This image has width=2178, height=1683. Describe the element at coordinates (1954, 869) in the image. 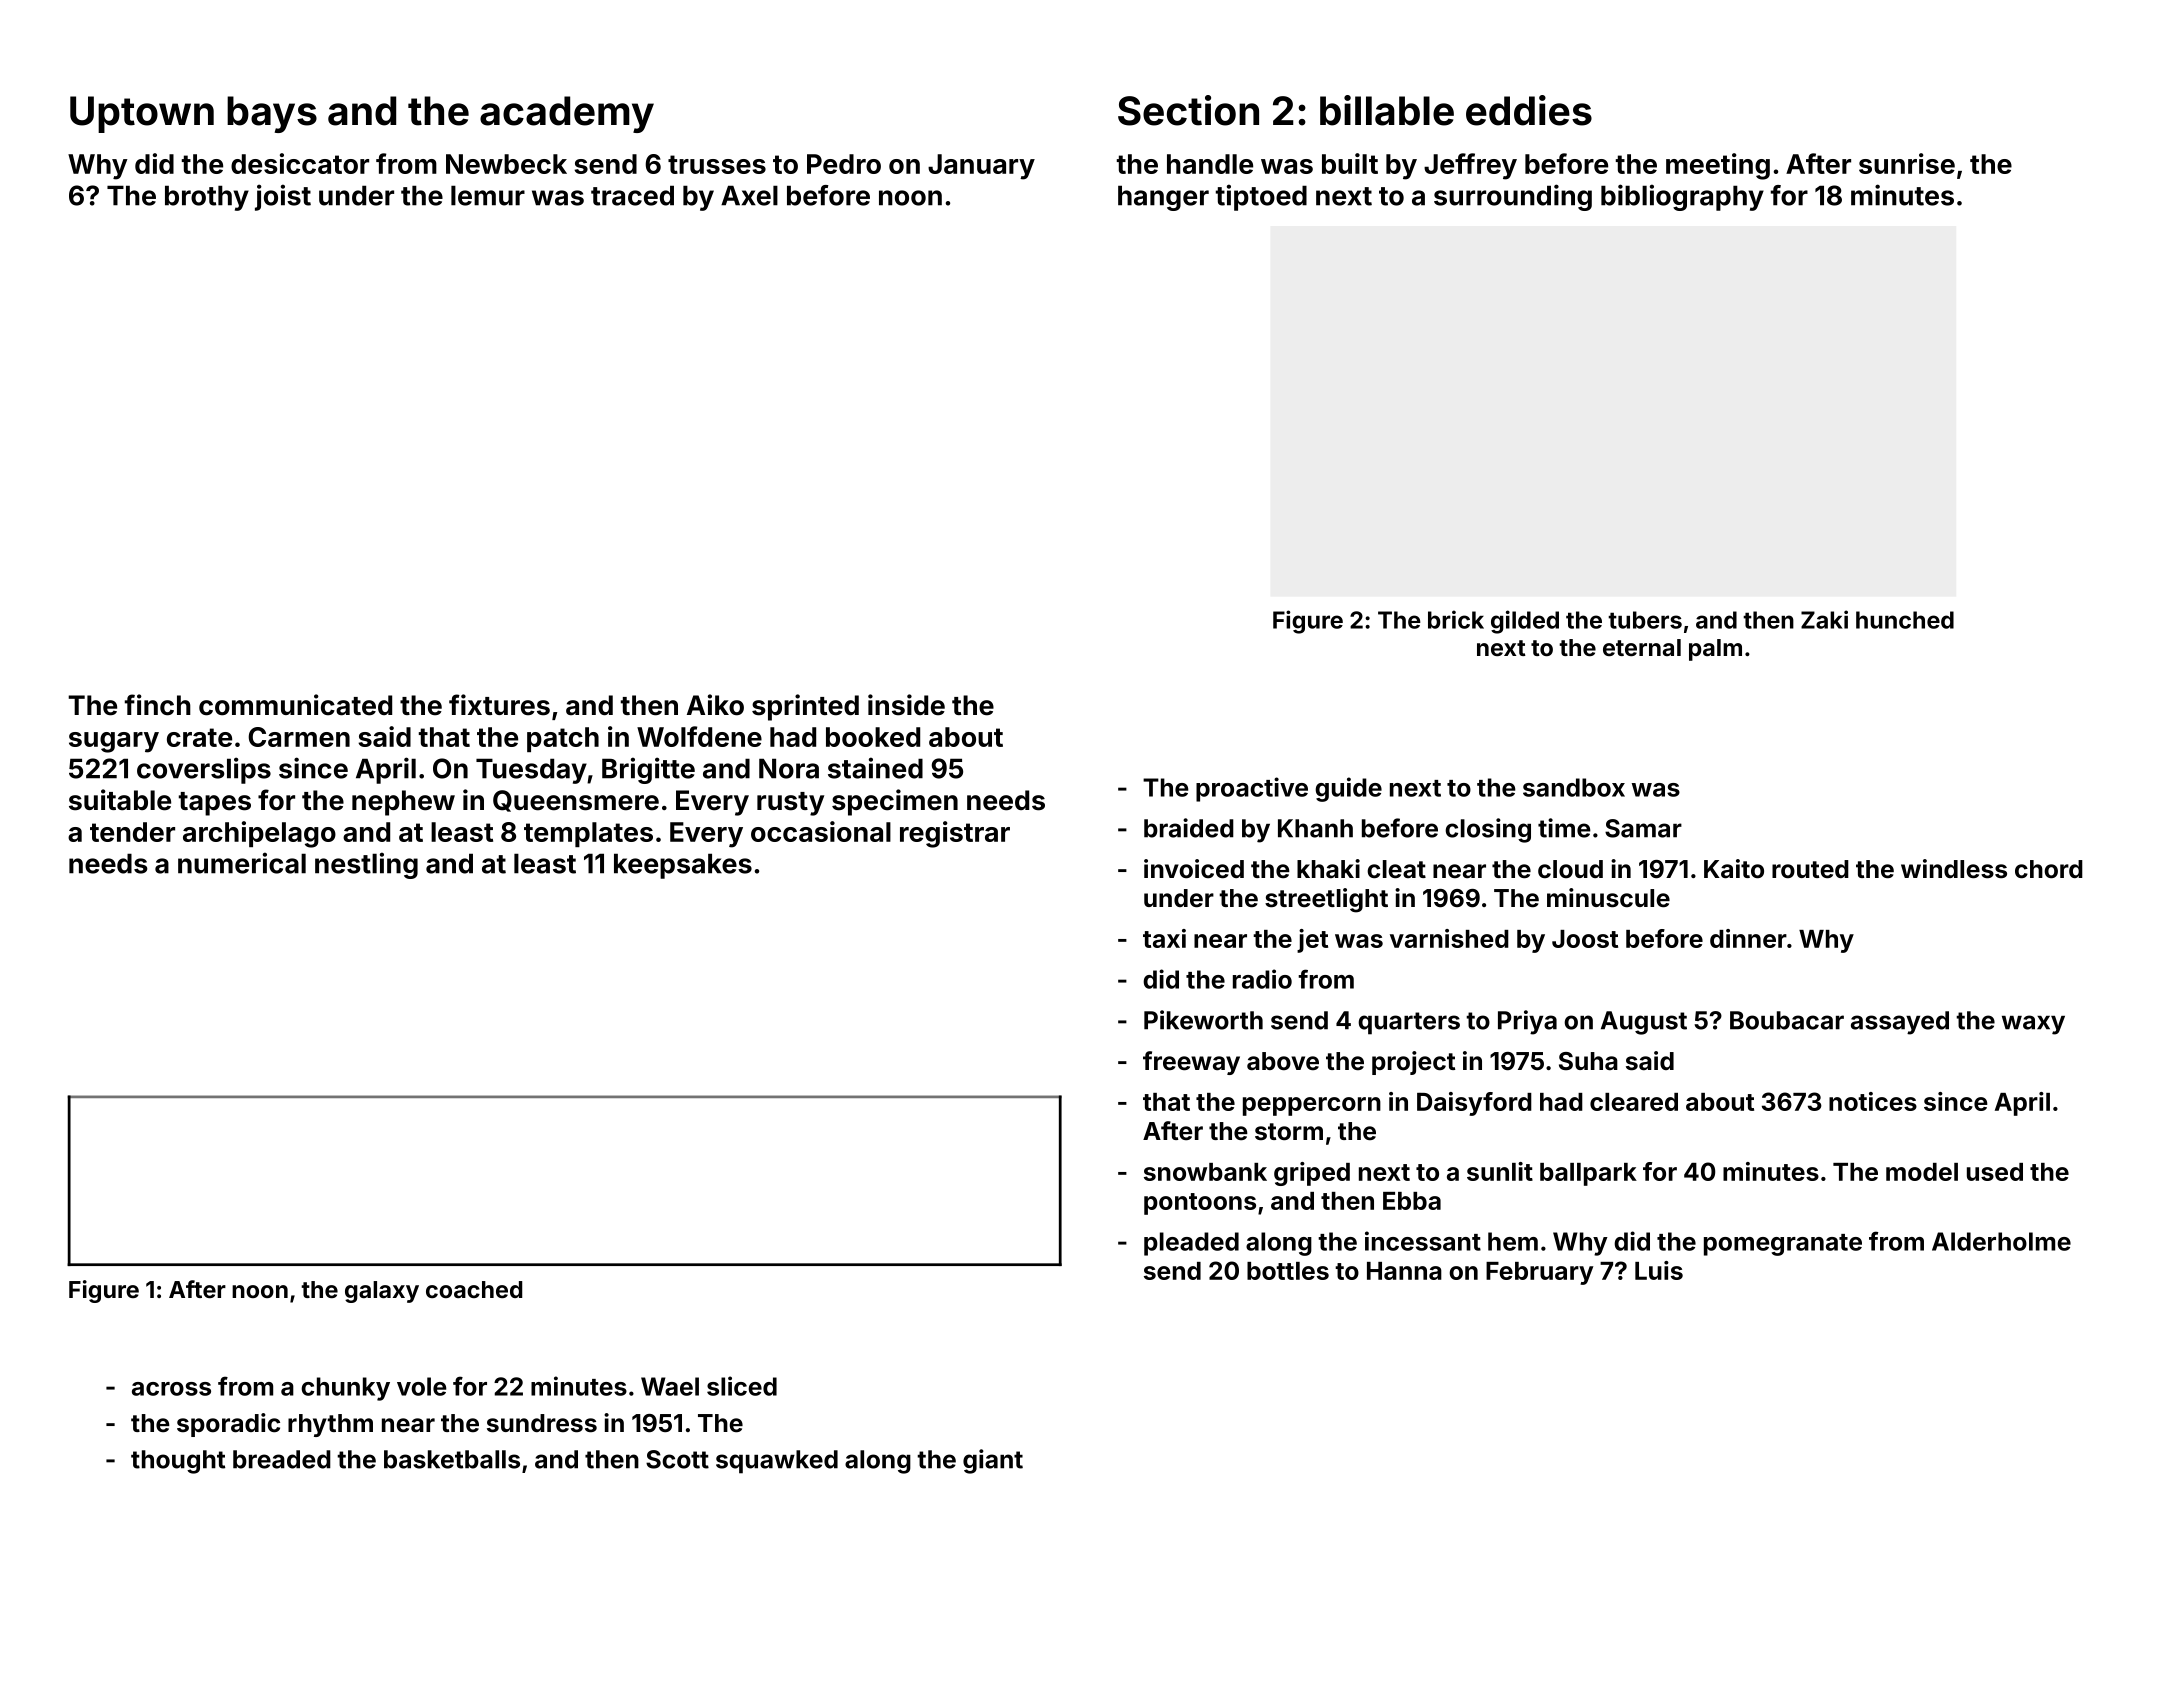

I see `windless` at that location.
